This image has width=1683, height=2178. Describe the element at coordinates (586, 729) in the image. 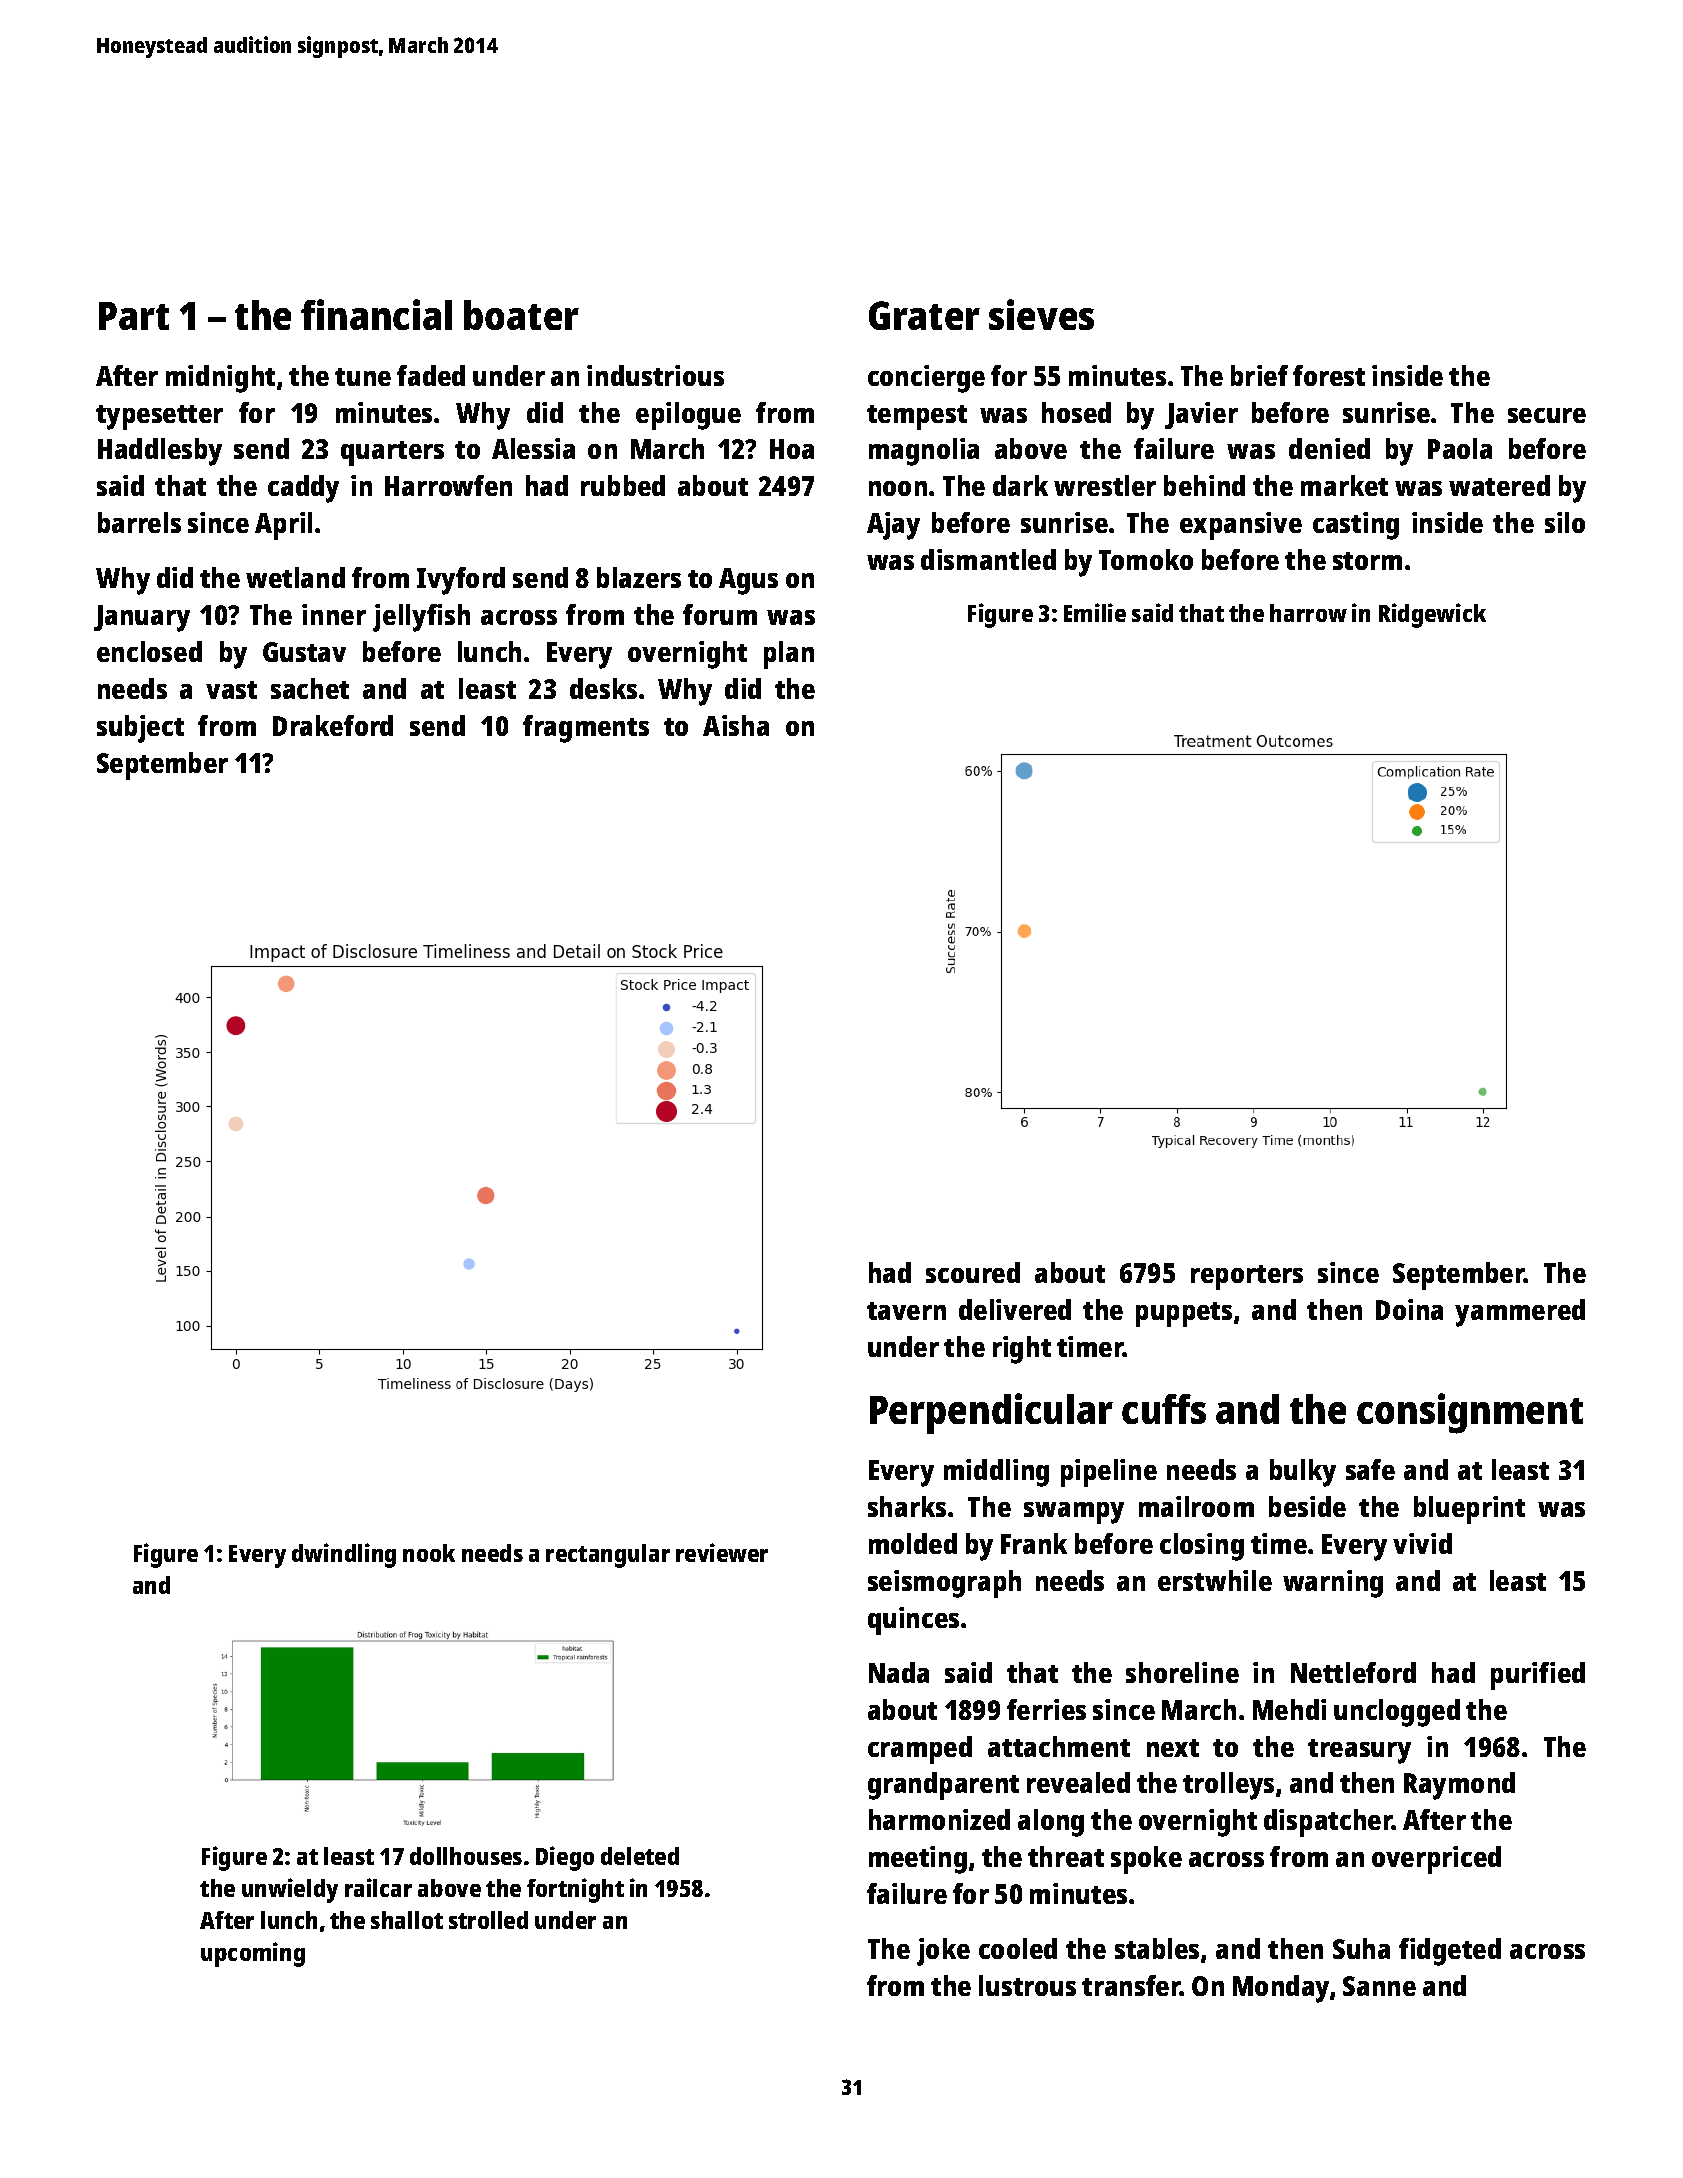

I see `fragments` at that location.
